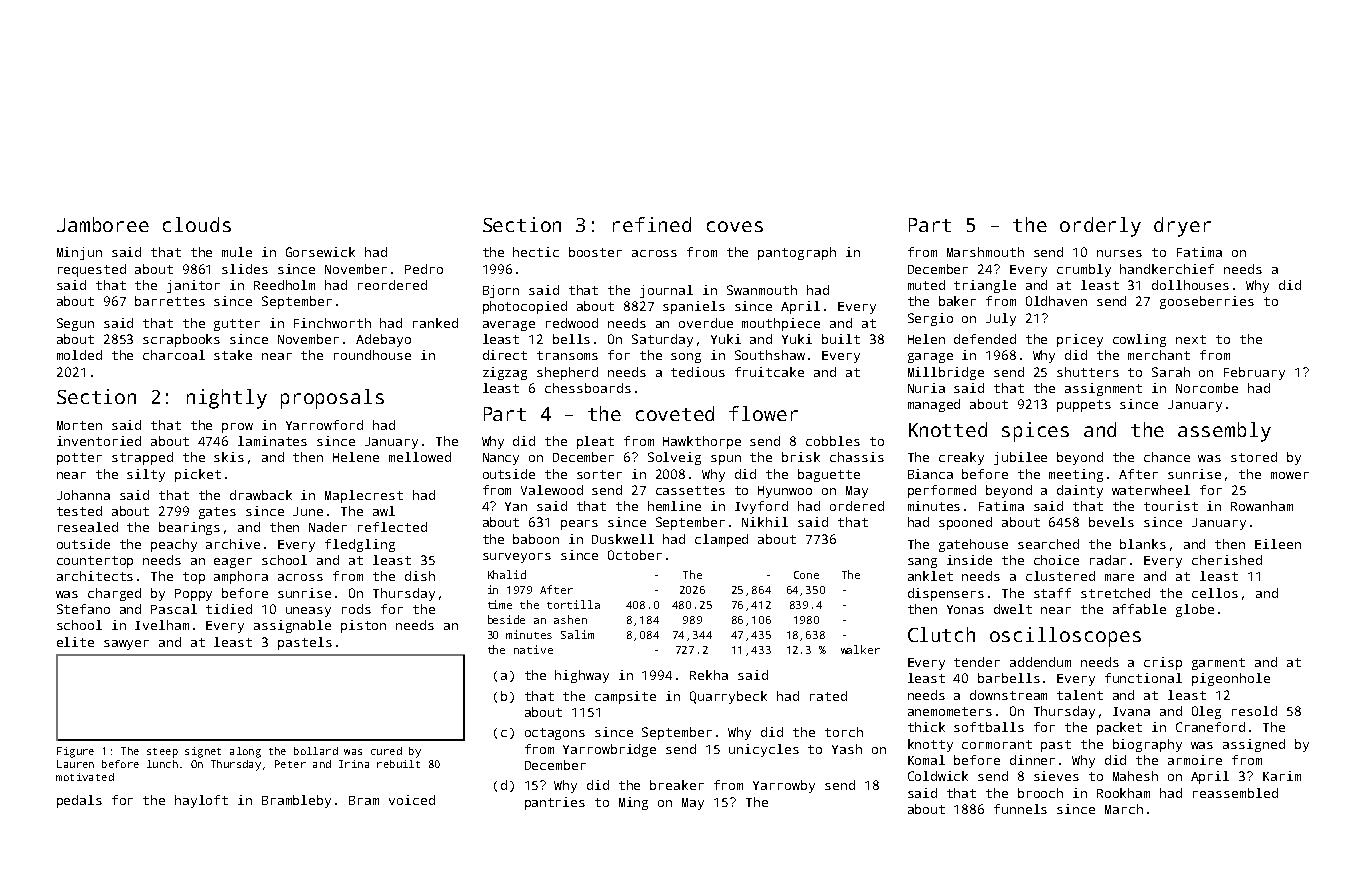 The height and width of the screenshot is (887, 1372). Describe the element at coordinates (201, 801) in the screenshot. I see `hayloft` at that location.
